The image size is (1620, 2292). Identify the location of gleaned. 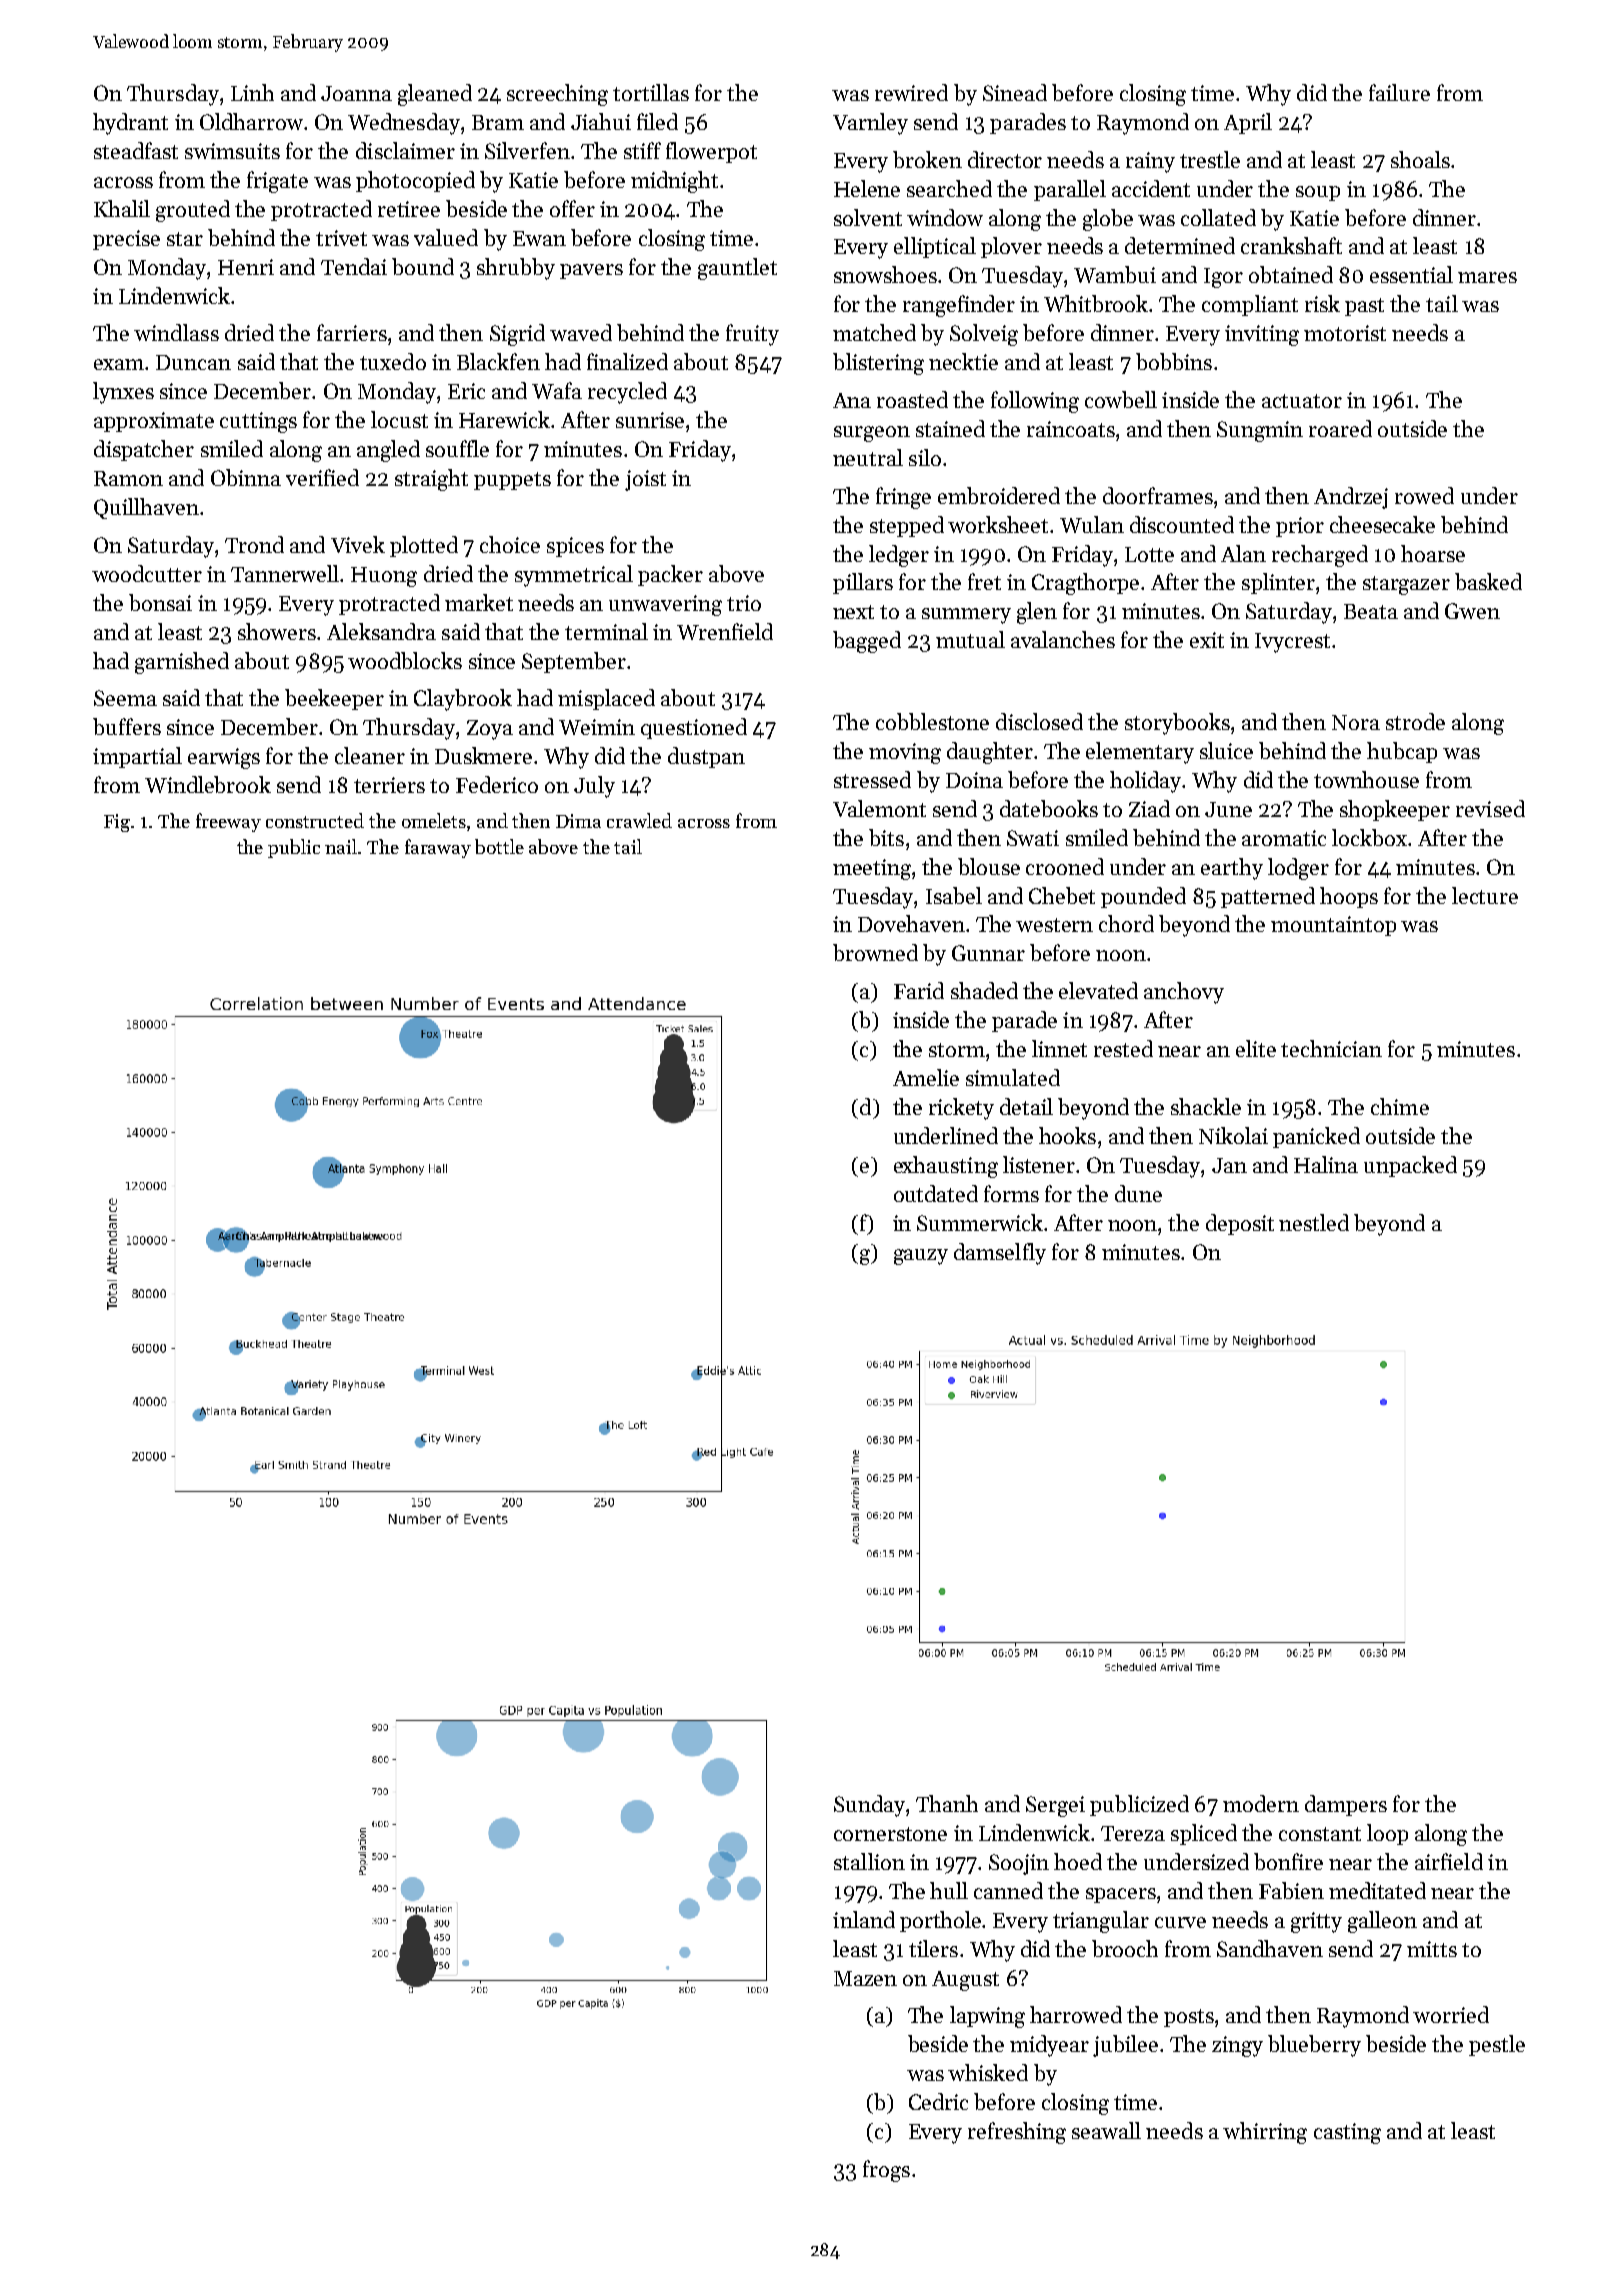
(435, 95).
